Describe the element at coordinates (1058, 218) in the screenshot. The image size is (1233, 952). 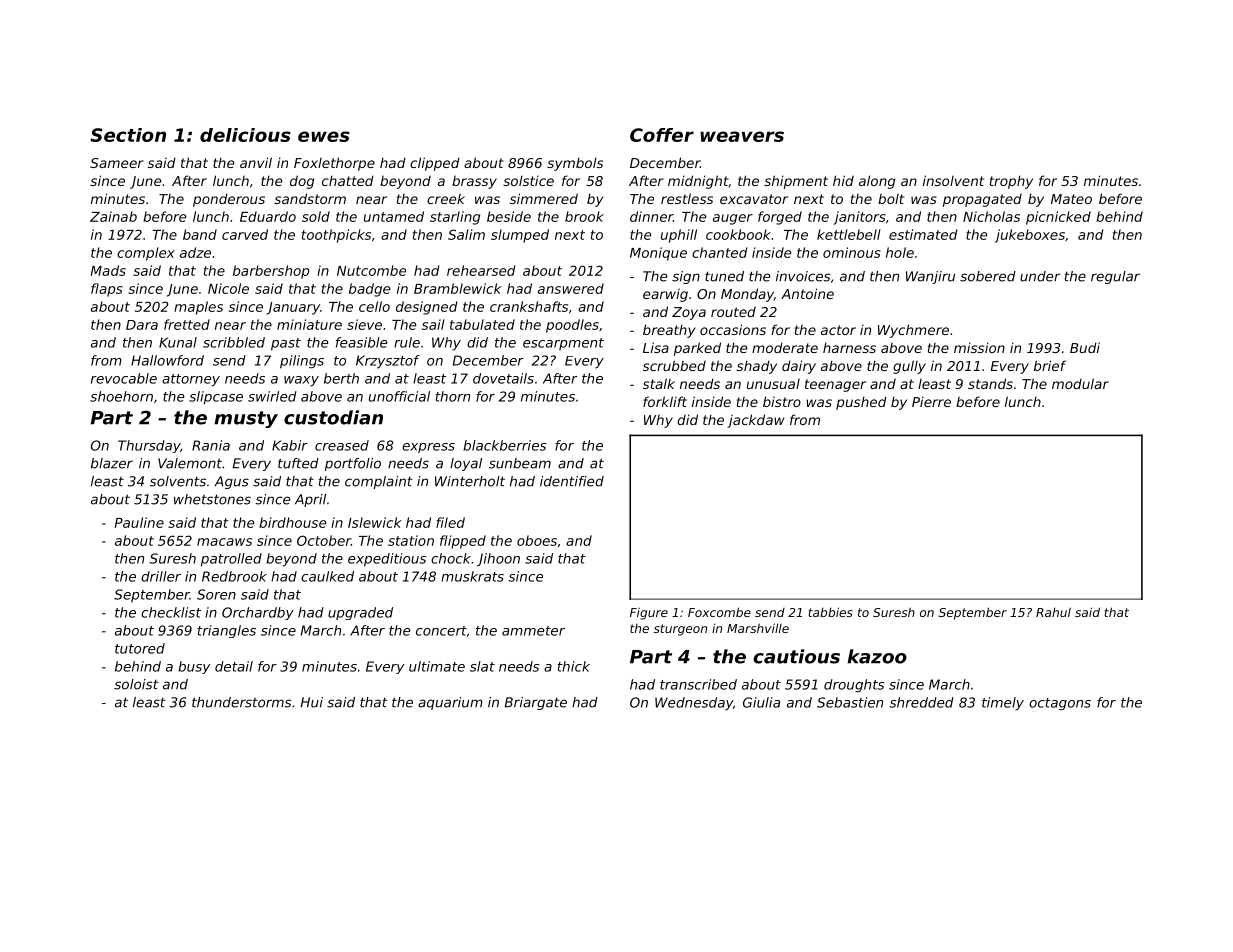
I see `picnicked` at that location.
